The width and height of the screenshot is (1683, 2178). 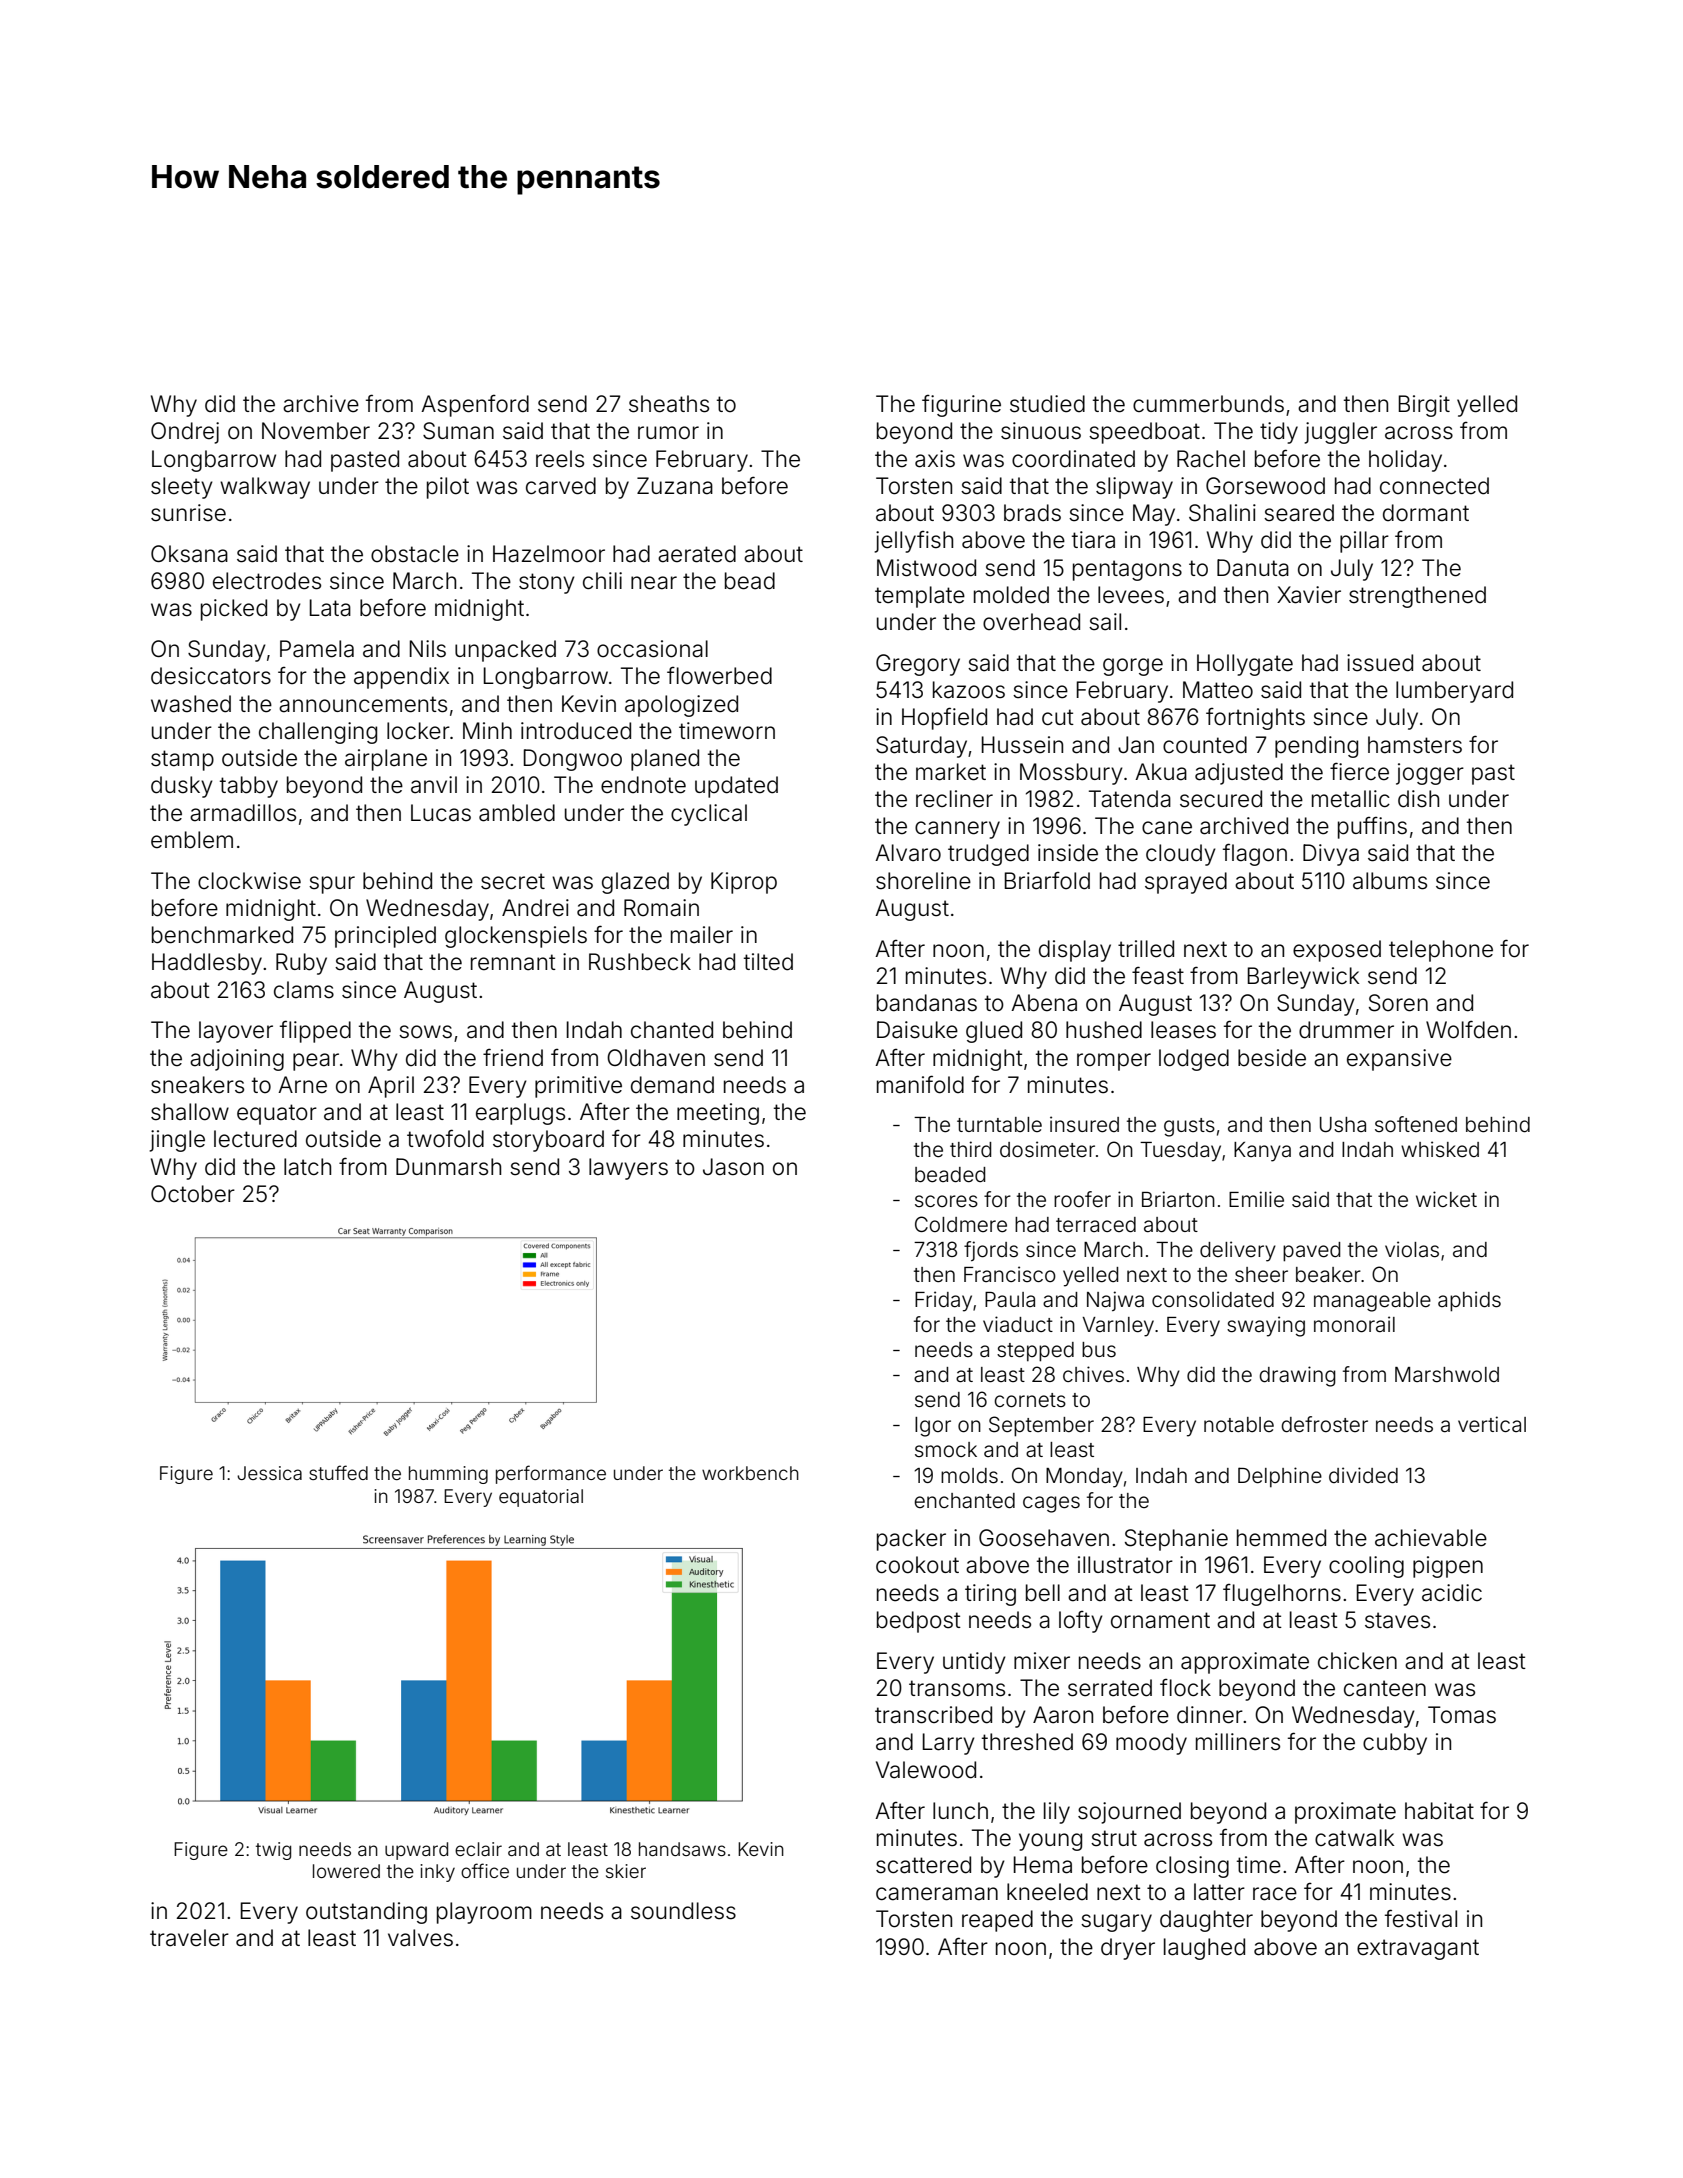 What do you see at coordinates (1418, 1949) in the screenshot?
I see `extravagant` at bounding box center [1418, 1949].
